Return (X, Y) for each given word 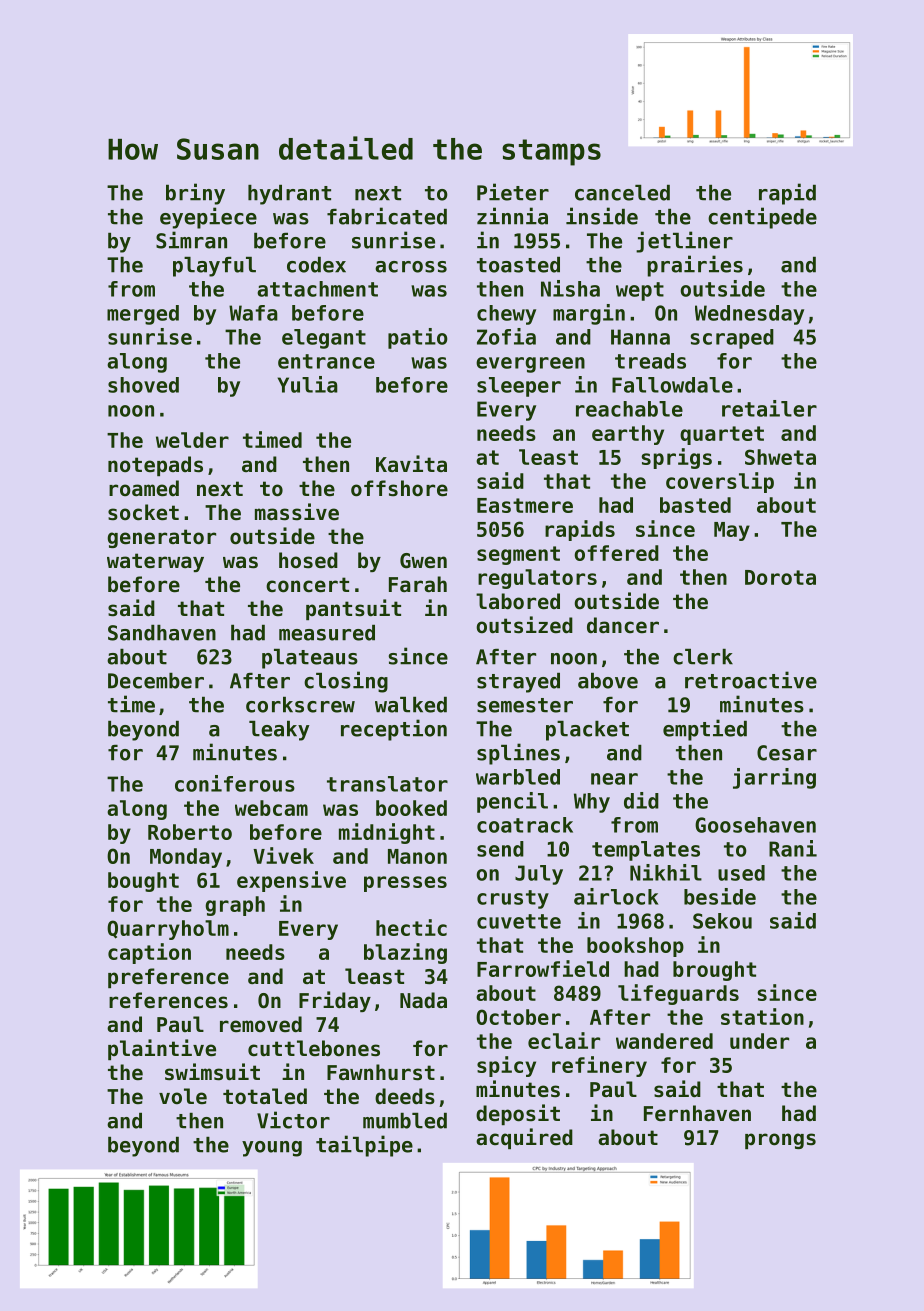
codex (316, 265)
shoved (143, 385)
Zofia (506, 336)
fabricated (387, 216)
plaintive (162, 1049)
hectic (411, 927)
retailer (769, 408)
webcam (271, 808)
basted (695, 505)
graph (235, 906)
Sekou (722, 921)
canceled (622, 193)
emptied (705, 730)
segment (518, 555)
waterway (155, 562)
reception (394, 730)
